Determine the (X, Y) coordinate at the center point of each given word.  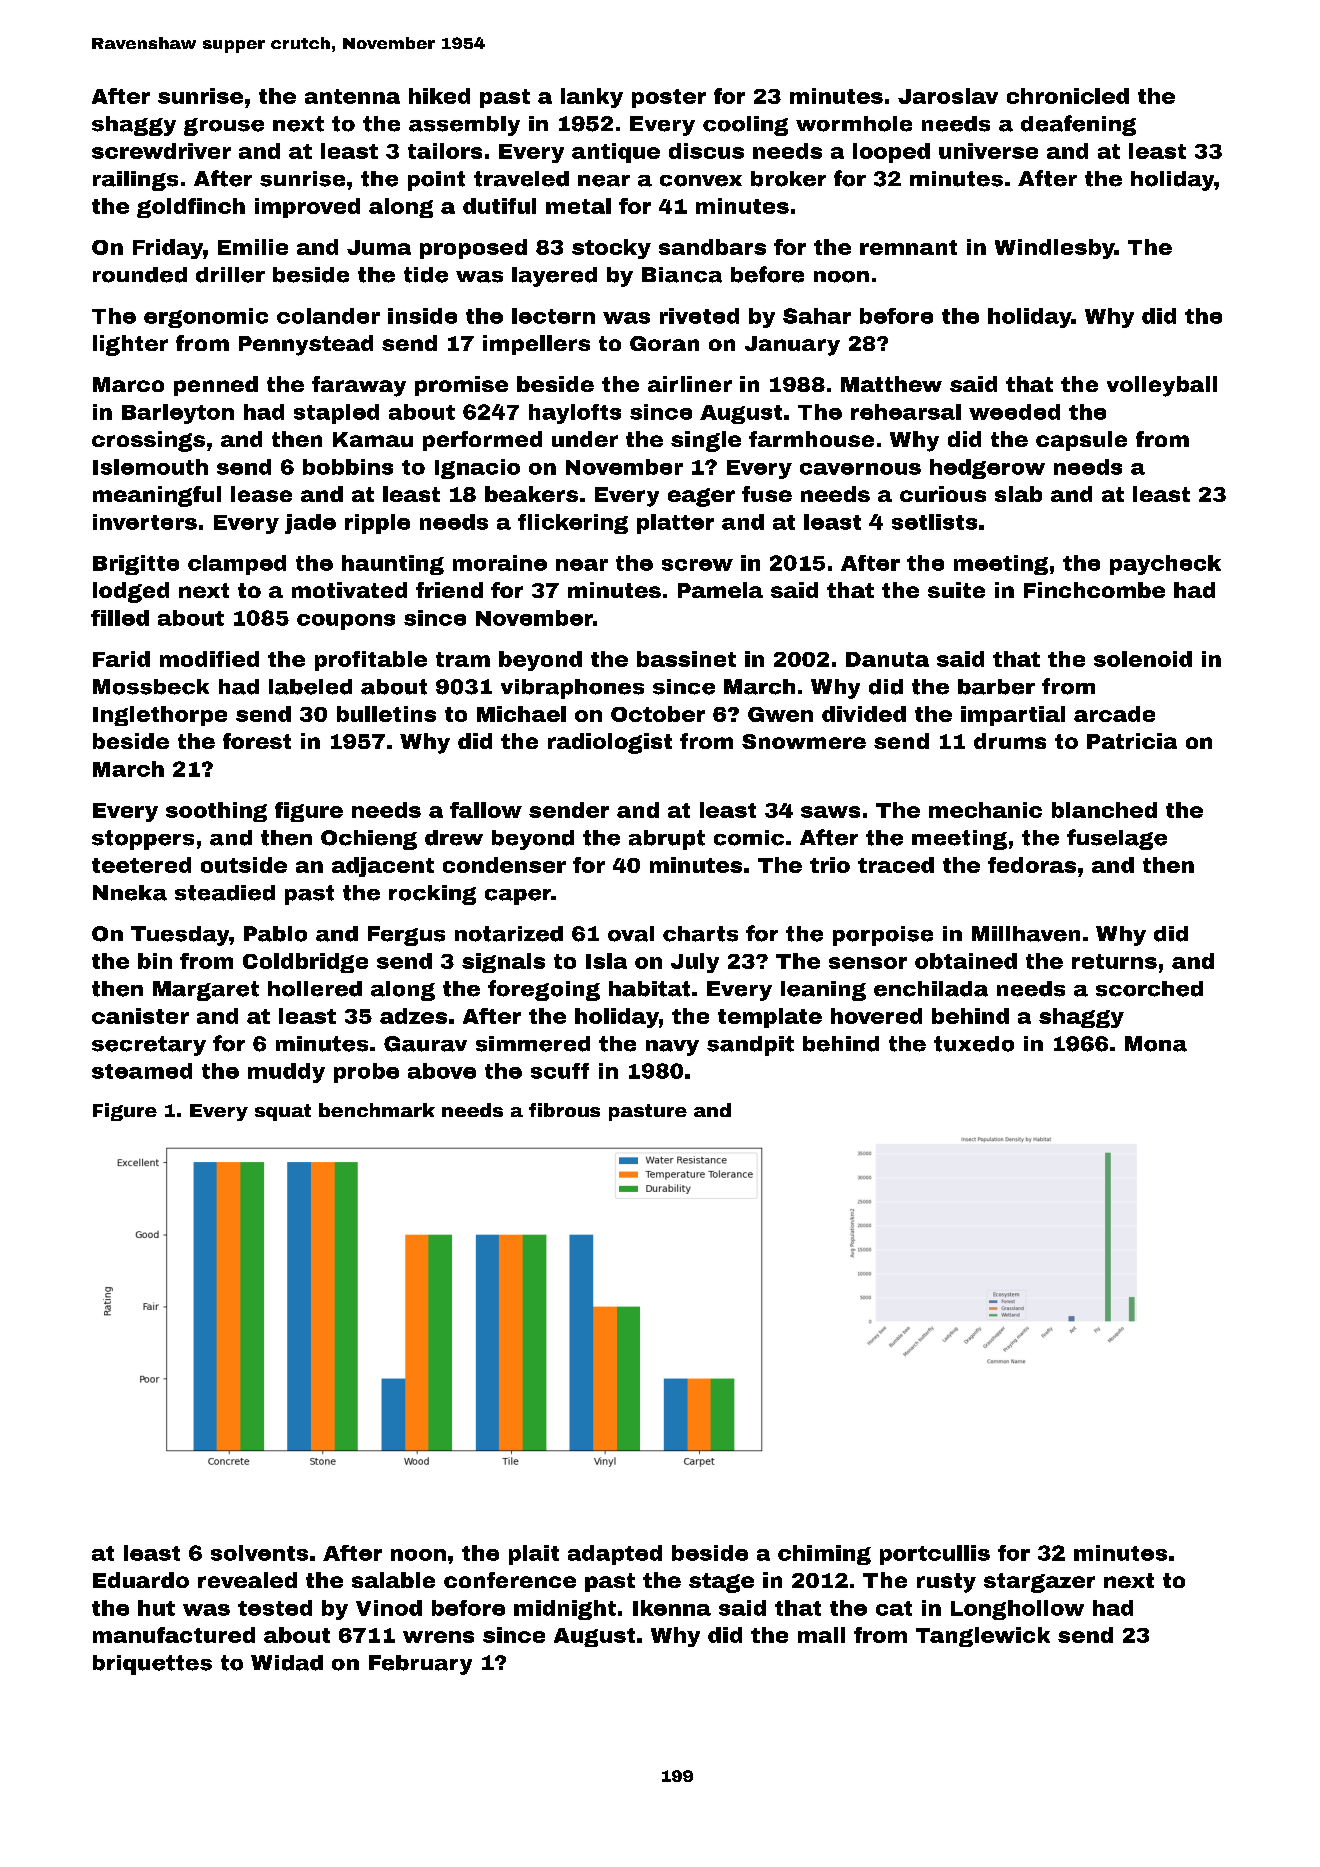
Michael (521, 714)
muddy (286, 1073)
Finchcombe (1094, 590)
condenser (504, 865)
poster (669, 98)
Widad (287, 1663)
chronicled (1068, 96)
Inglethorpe (160, 716)
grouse (224, 127)
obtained (966, 961)
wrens (438, 1637)
